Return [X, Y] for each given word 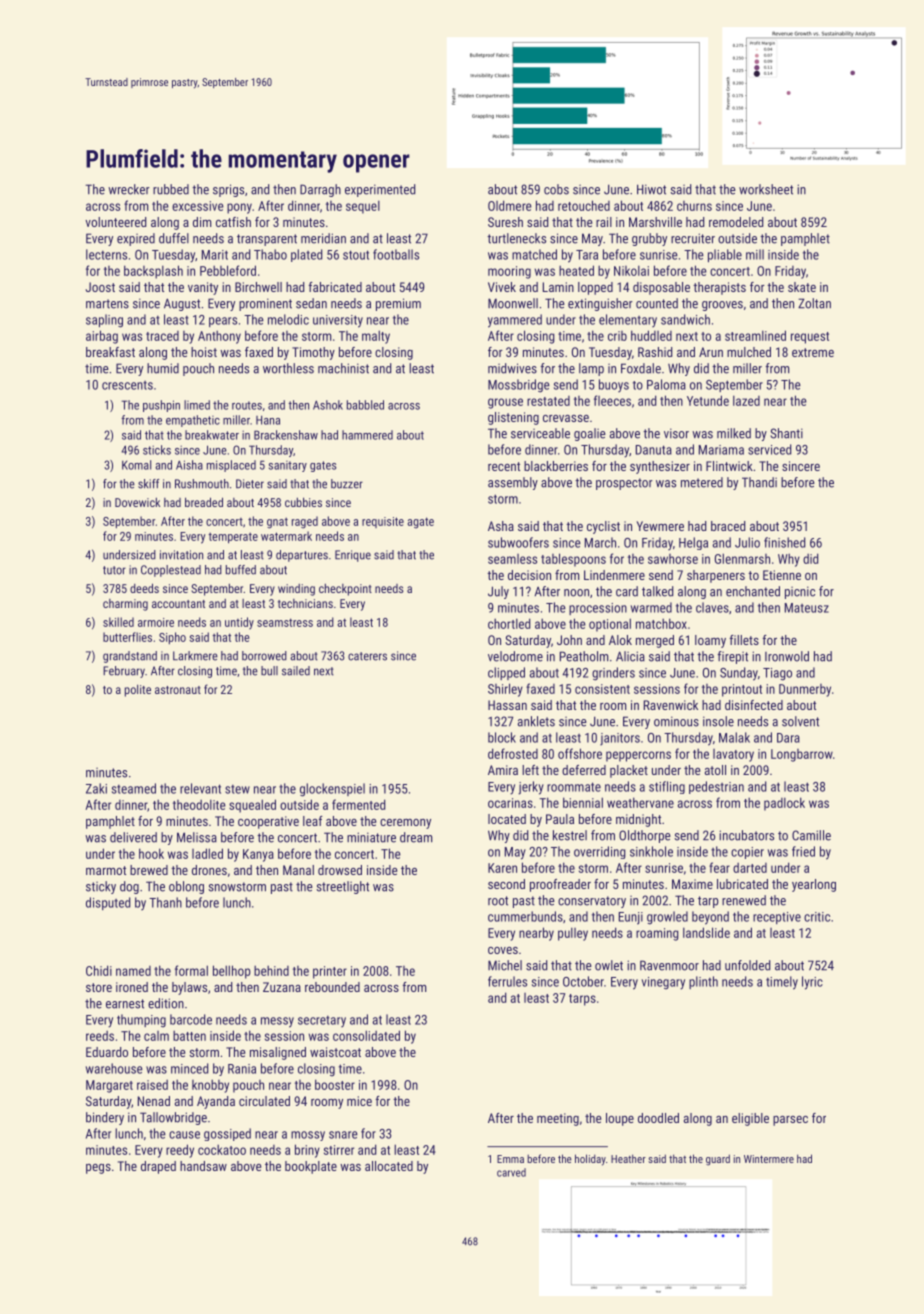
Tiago [777, 674]
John [569, 640]
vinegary [663, 983]
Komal [136, 465]
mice [359, 1101]
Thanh [165, 902]
